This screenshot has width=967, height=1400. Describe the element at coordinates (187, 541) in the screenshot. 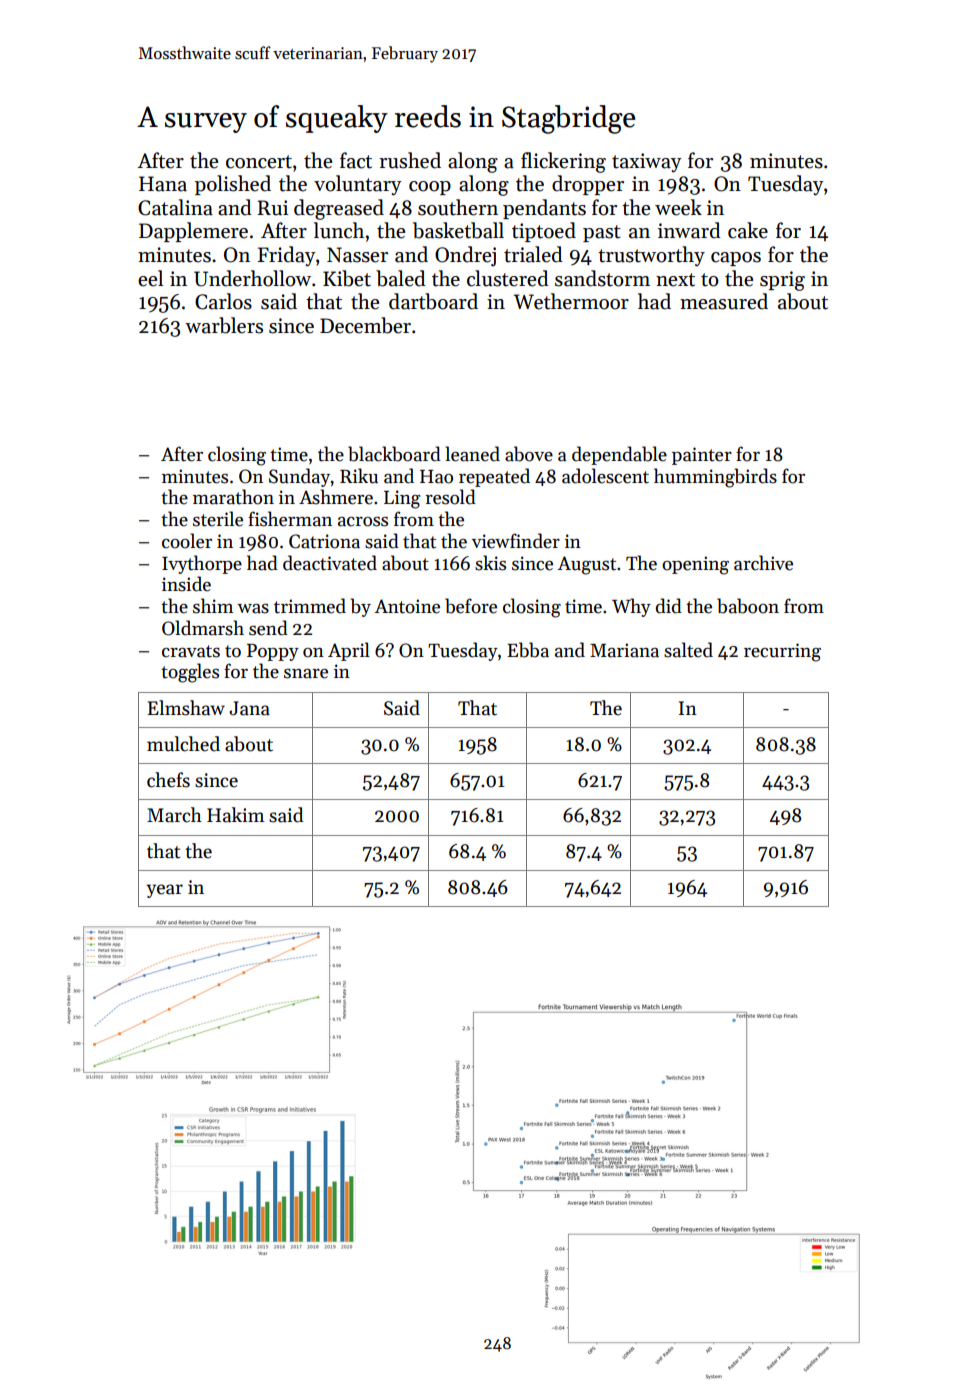

I see `cooler` at that location.
